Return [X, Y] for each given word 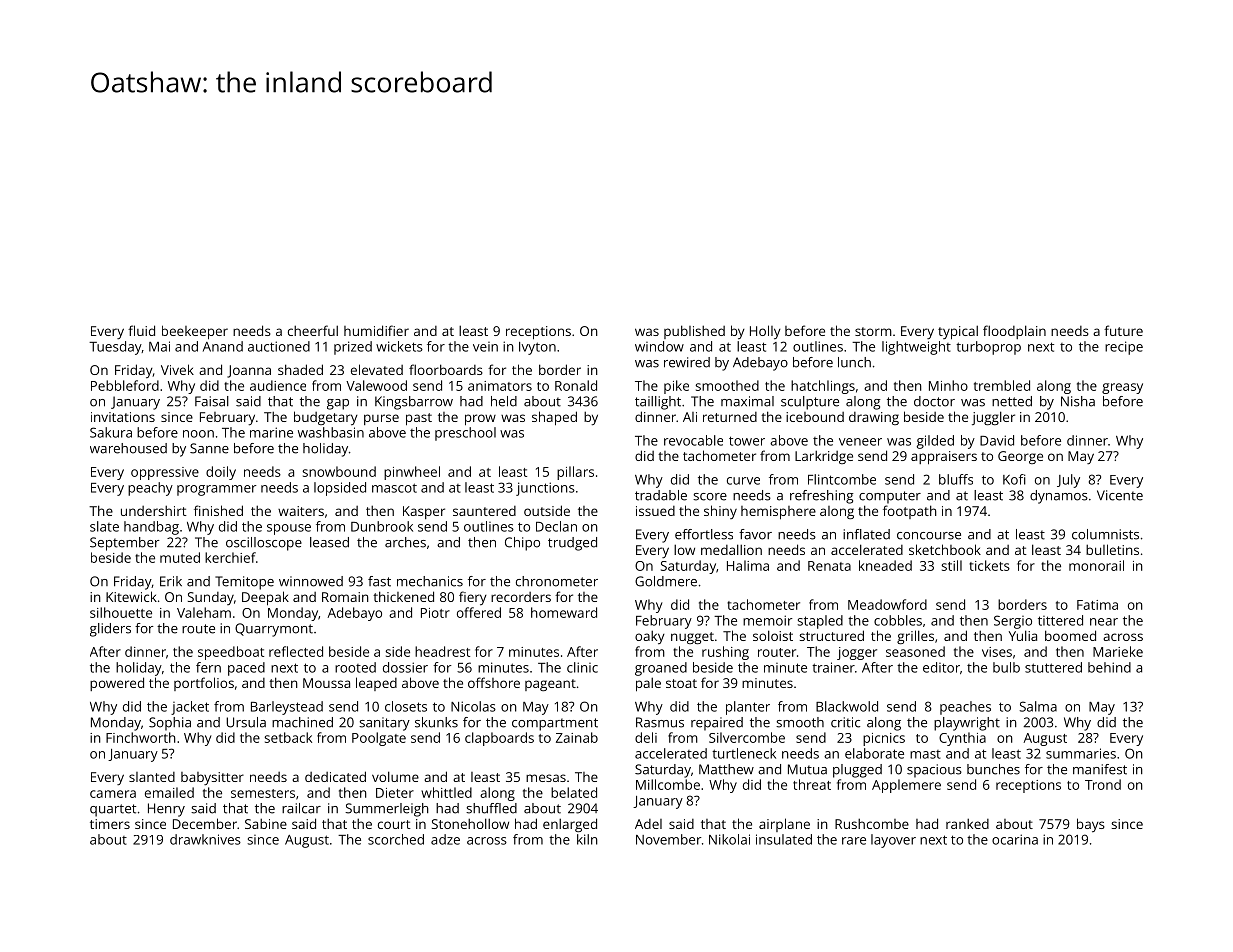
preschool [465, 434]
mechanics [430, 581]
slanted [152, 777]
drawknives [205, 839]
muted [180, 557]
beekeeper [195, 332]
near [1104, 622]
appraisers [944, 458]
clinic [582, 667]
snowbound [339, 471]
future [1123, 330]
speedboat [231, 653]
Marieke [1118, 651]
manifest [1100, 769]
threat [812, 784]
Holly [765, 332]
